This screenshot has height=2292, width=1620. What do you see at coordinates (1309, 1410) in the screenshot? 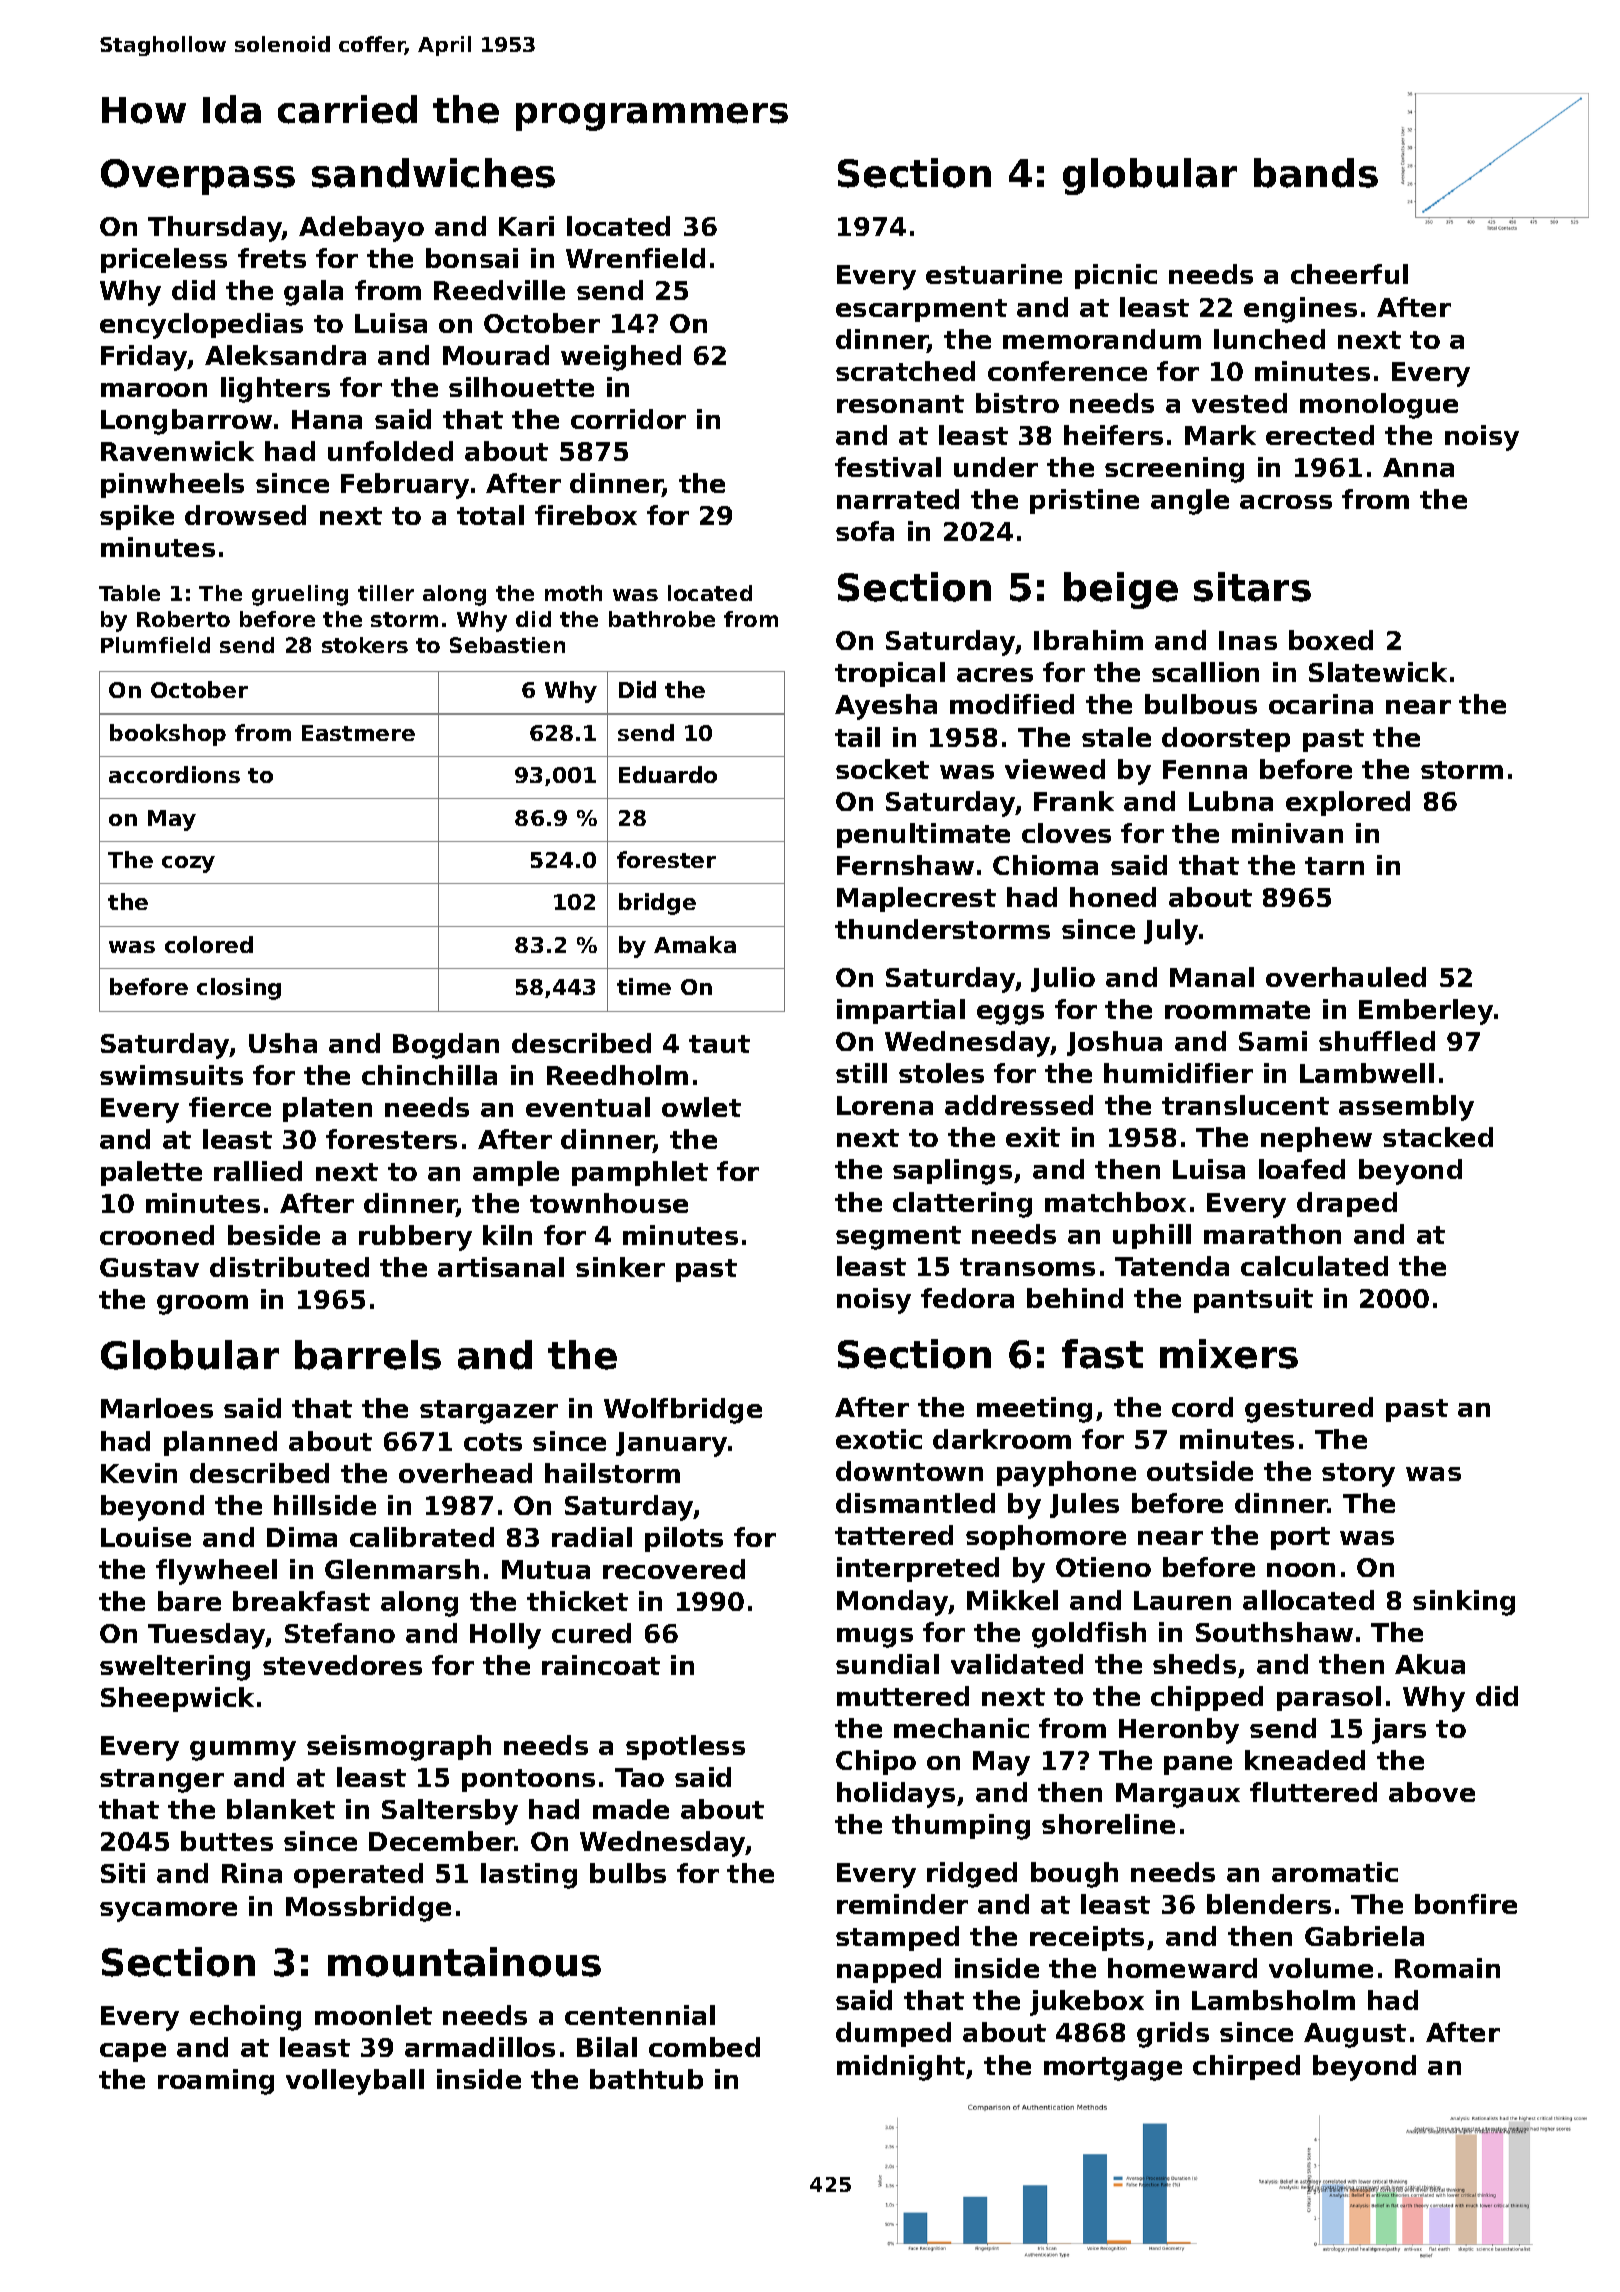
I see `gestured` at bounding box center [1309, 1410].
